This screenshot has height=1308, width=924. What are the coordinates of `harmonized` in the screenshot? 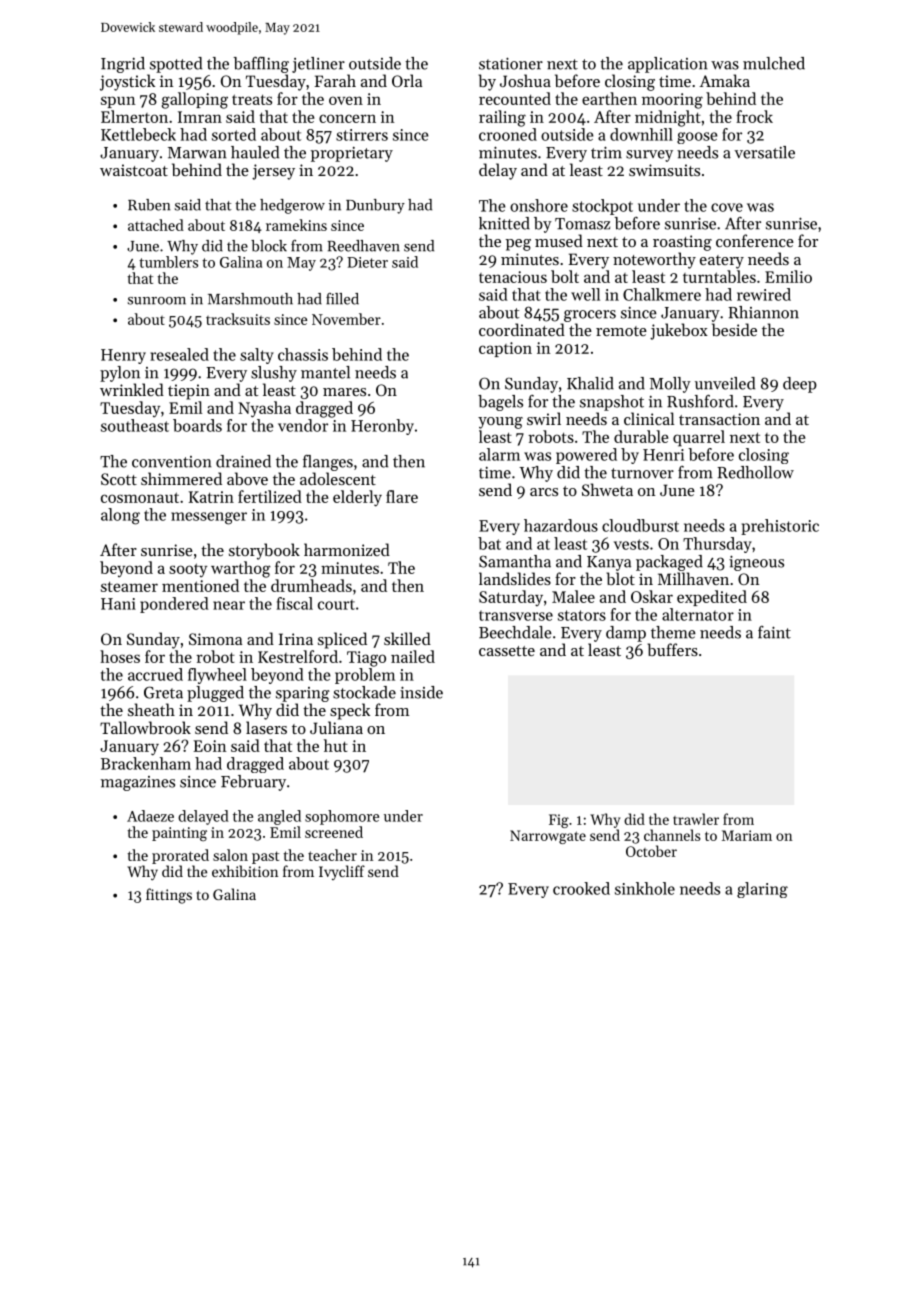 It's located at (347, 549).
